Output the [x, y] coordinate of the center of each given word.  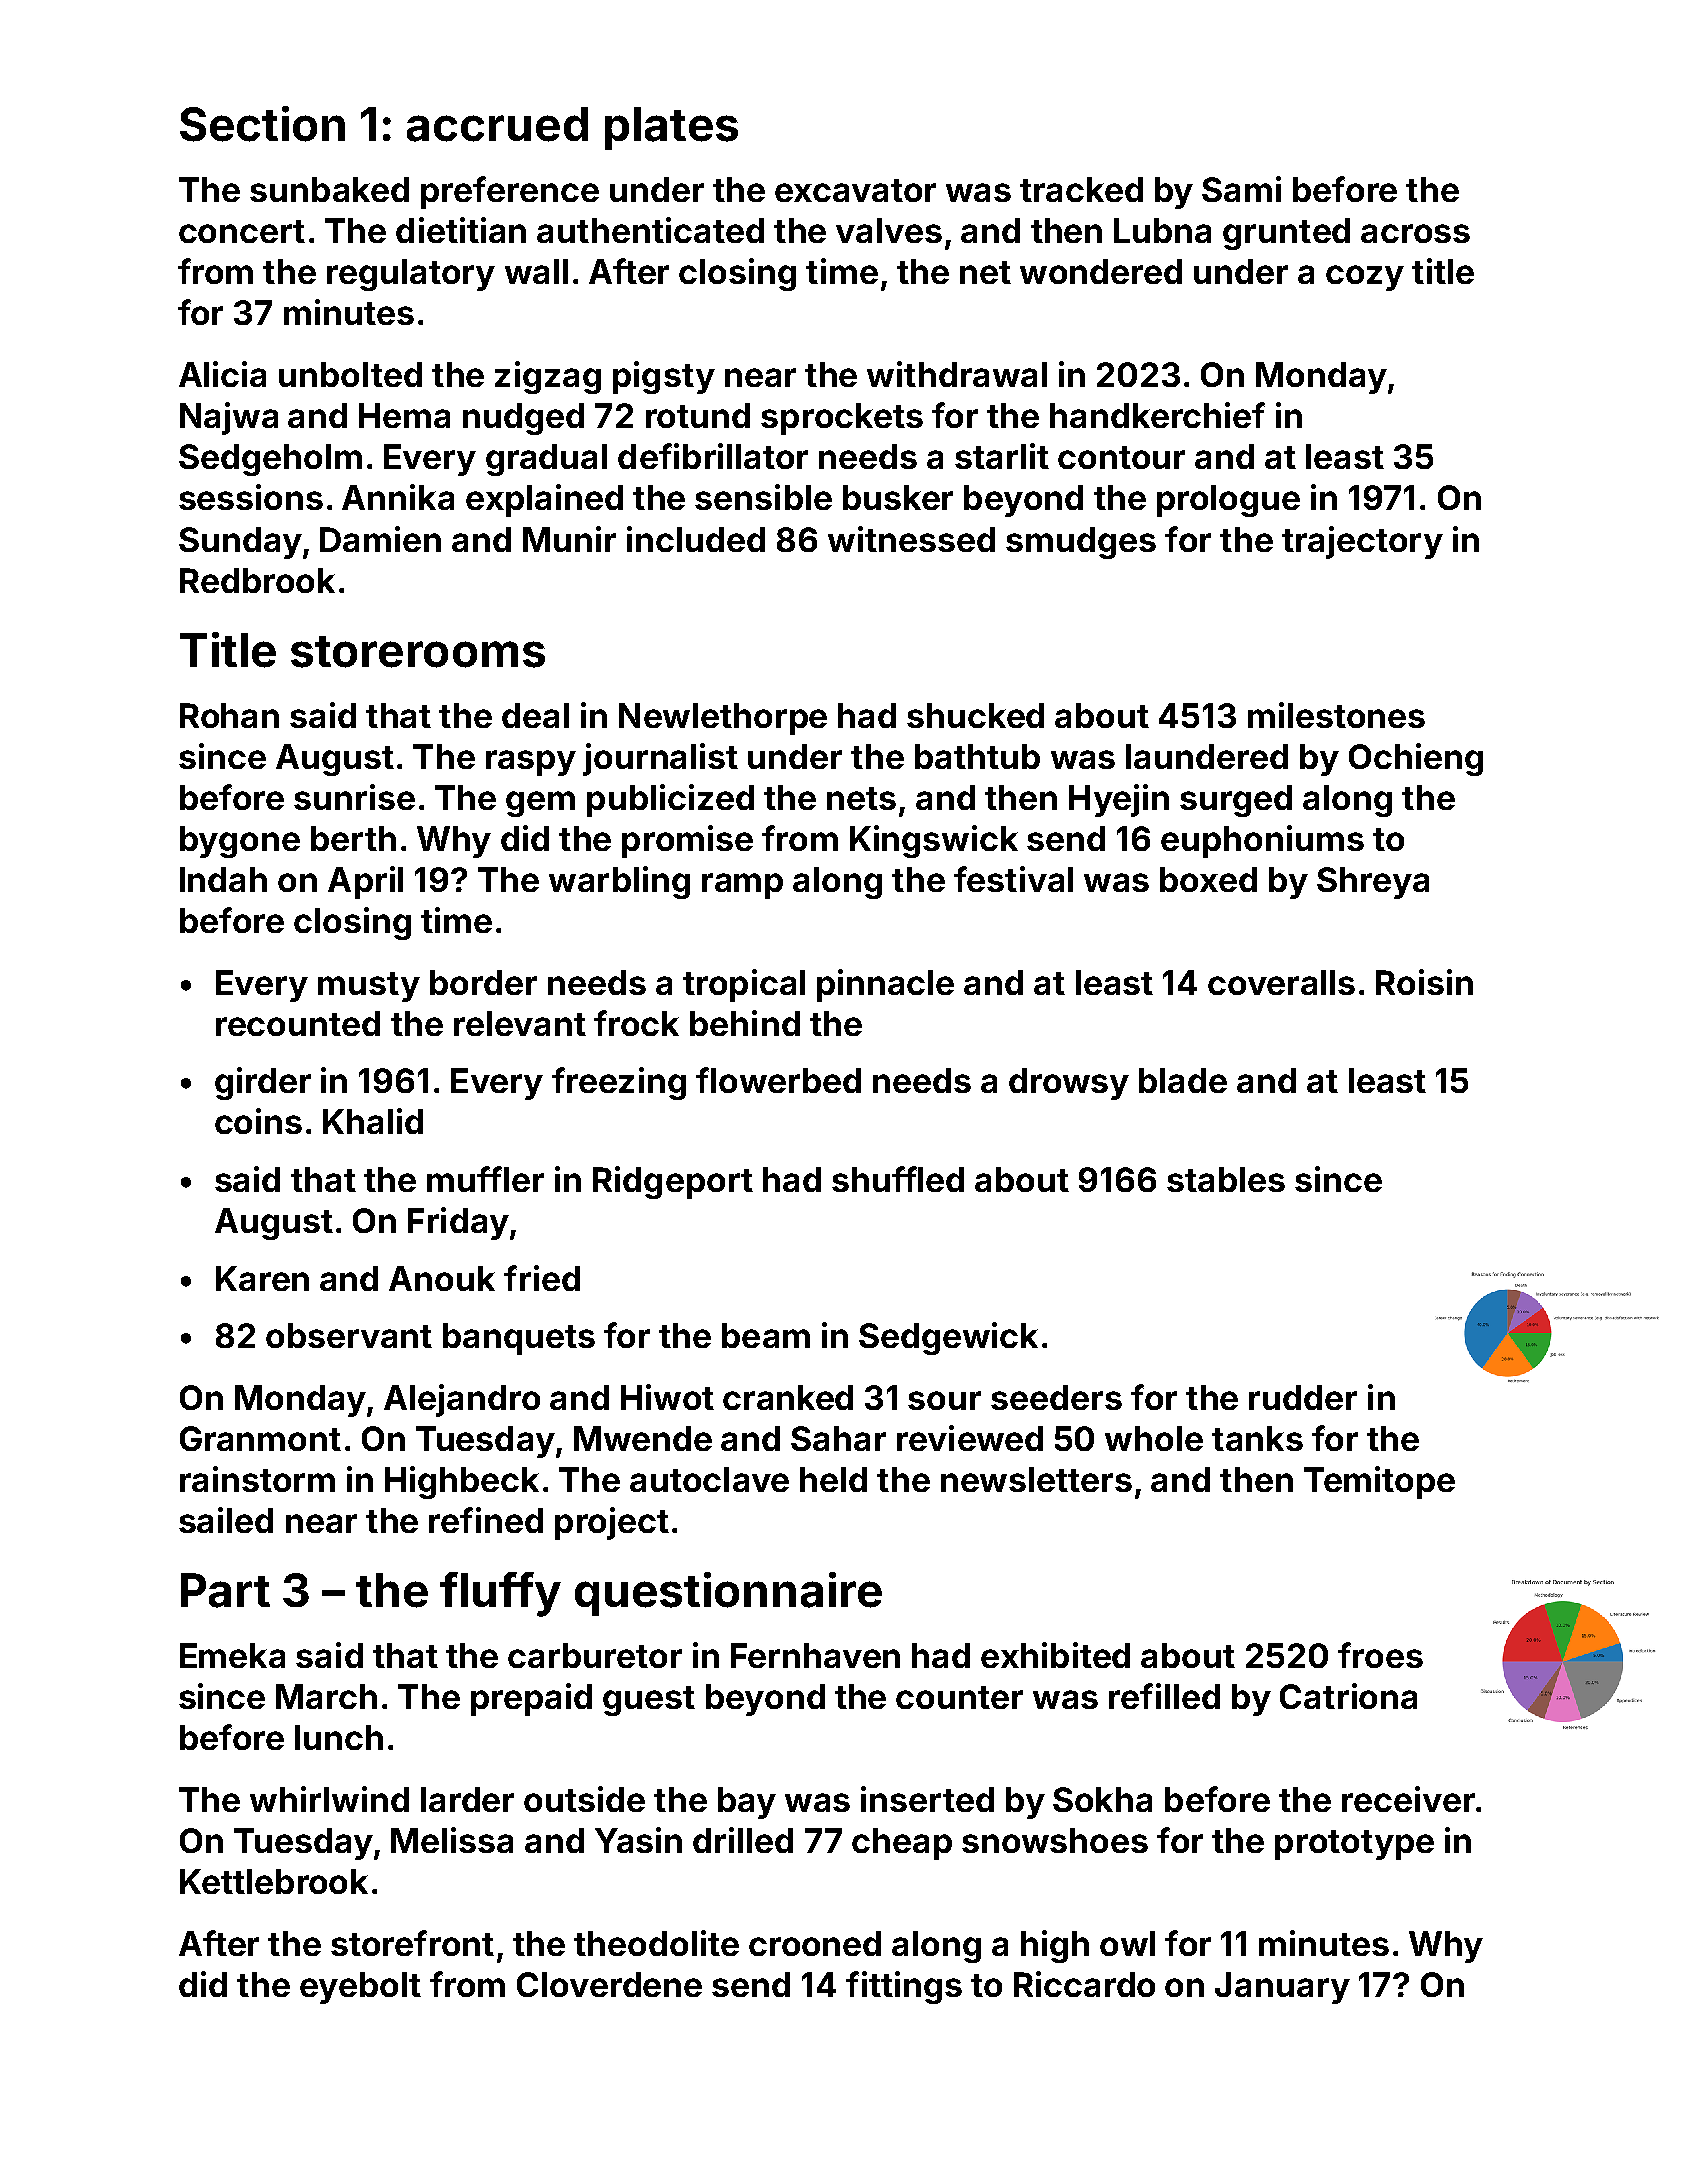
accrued [497, 124]
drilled [743, 1840]
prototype [1354, 1845]
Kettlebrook [274, 1881]
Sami [1241, 189]
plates [671, 128]
